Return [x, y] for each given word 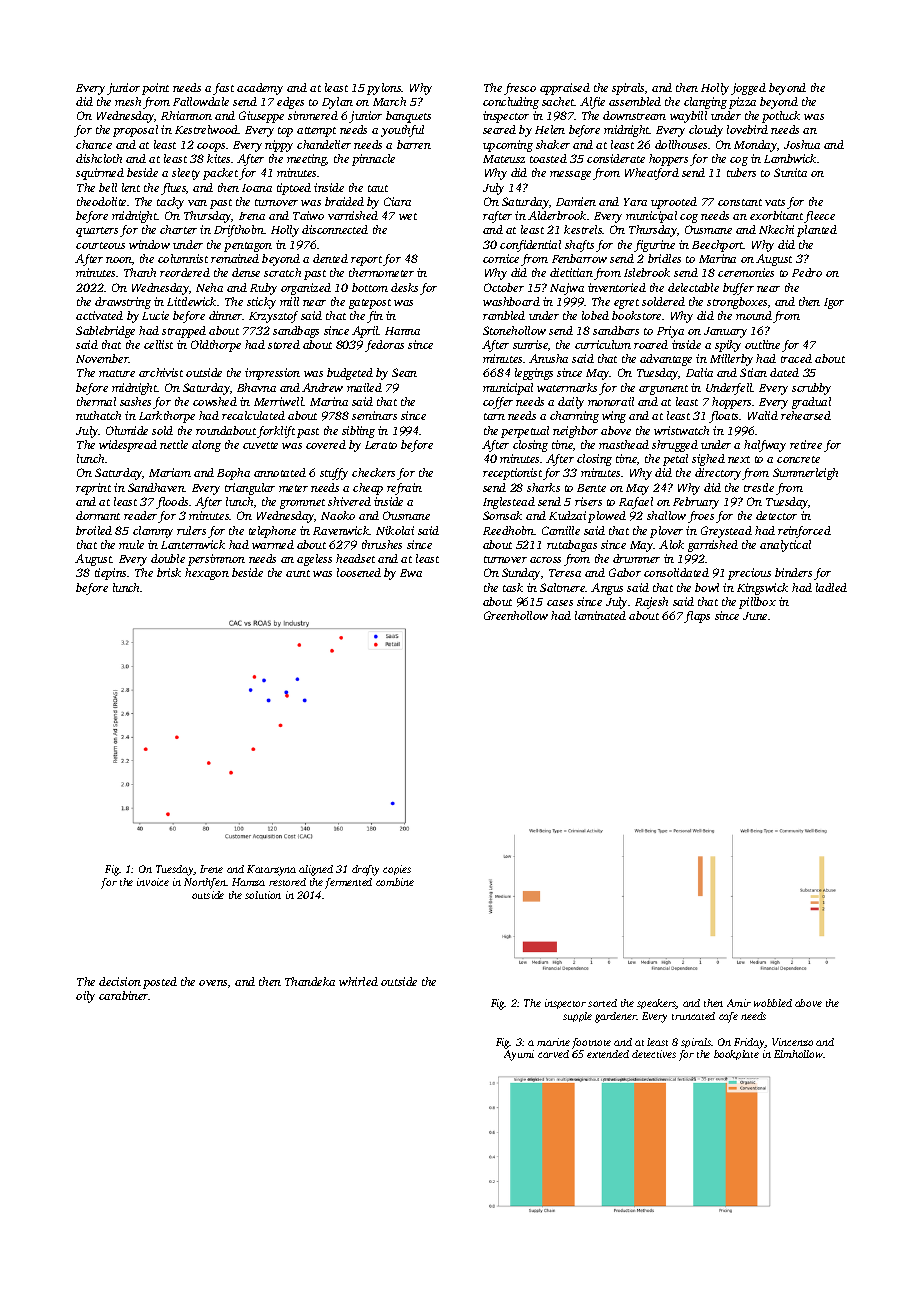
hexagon [207, 574]
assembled [635, 101]
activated [99, 315]
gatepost [370, 304]
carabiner [124, 995]
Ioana [257, 188]
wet [408, 216]
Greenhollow [516, 615]
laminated [600, 615]
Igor [834, 303]
